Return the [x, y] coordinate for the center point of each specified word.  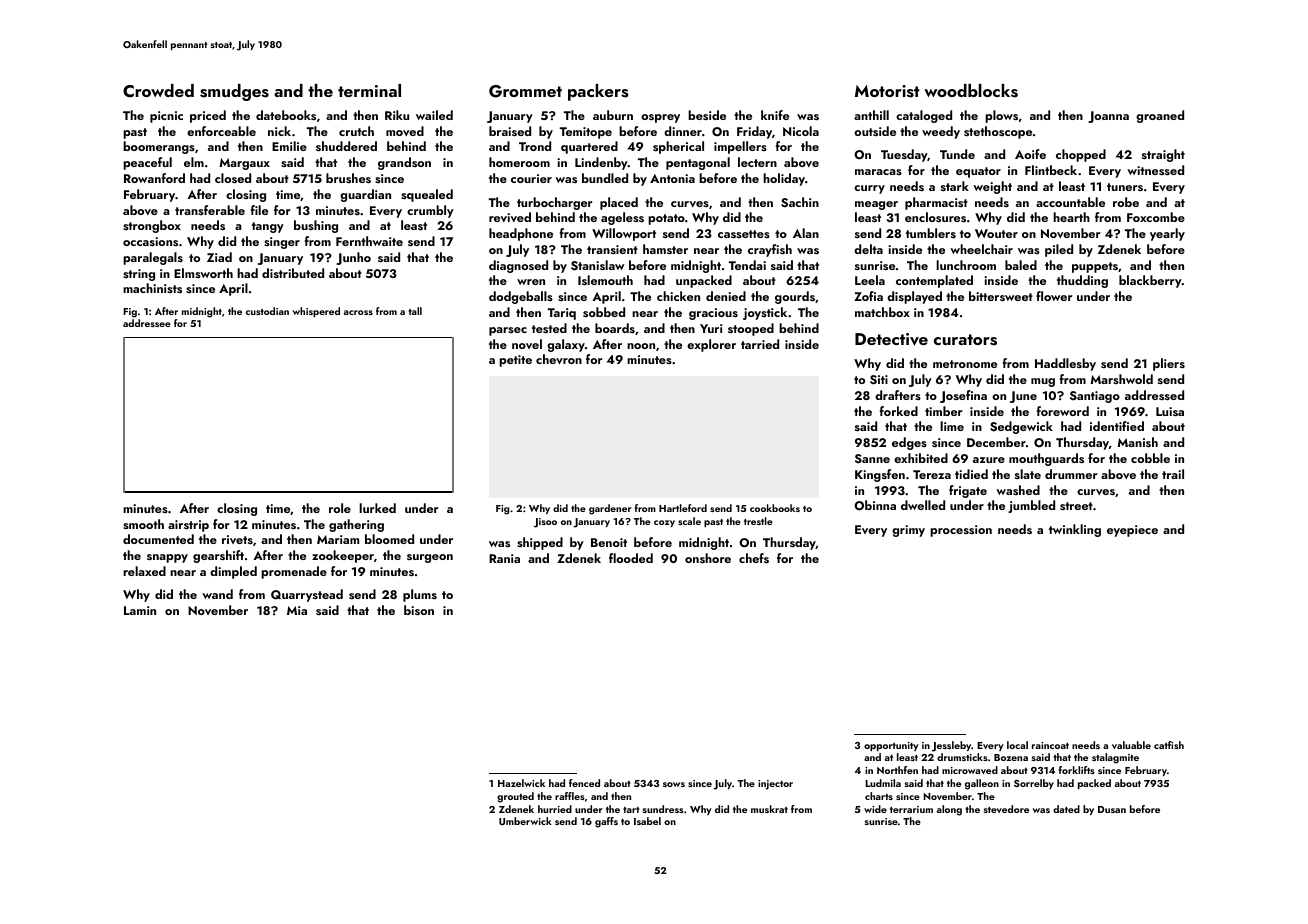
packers [598, 92]
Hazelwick [521, 783]
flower [1054, 296]
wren [531, 282]
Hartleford [683, 508]
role [340, 508]
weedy [941, 132]
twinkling [1075, 530]
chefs [754, 558]
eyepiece [1132, 531]
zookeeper [343, 556]
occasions [150, 241]
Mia [297, 610]
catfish [1169, 745]
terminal [369, 90]
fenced [584, 783]
